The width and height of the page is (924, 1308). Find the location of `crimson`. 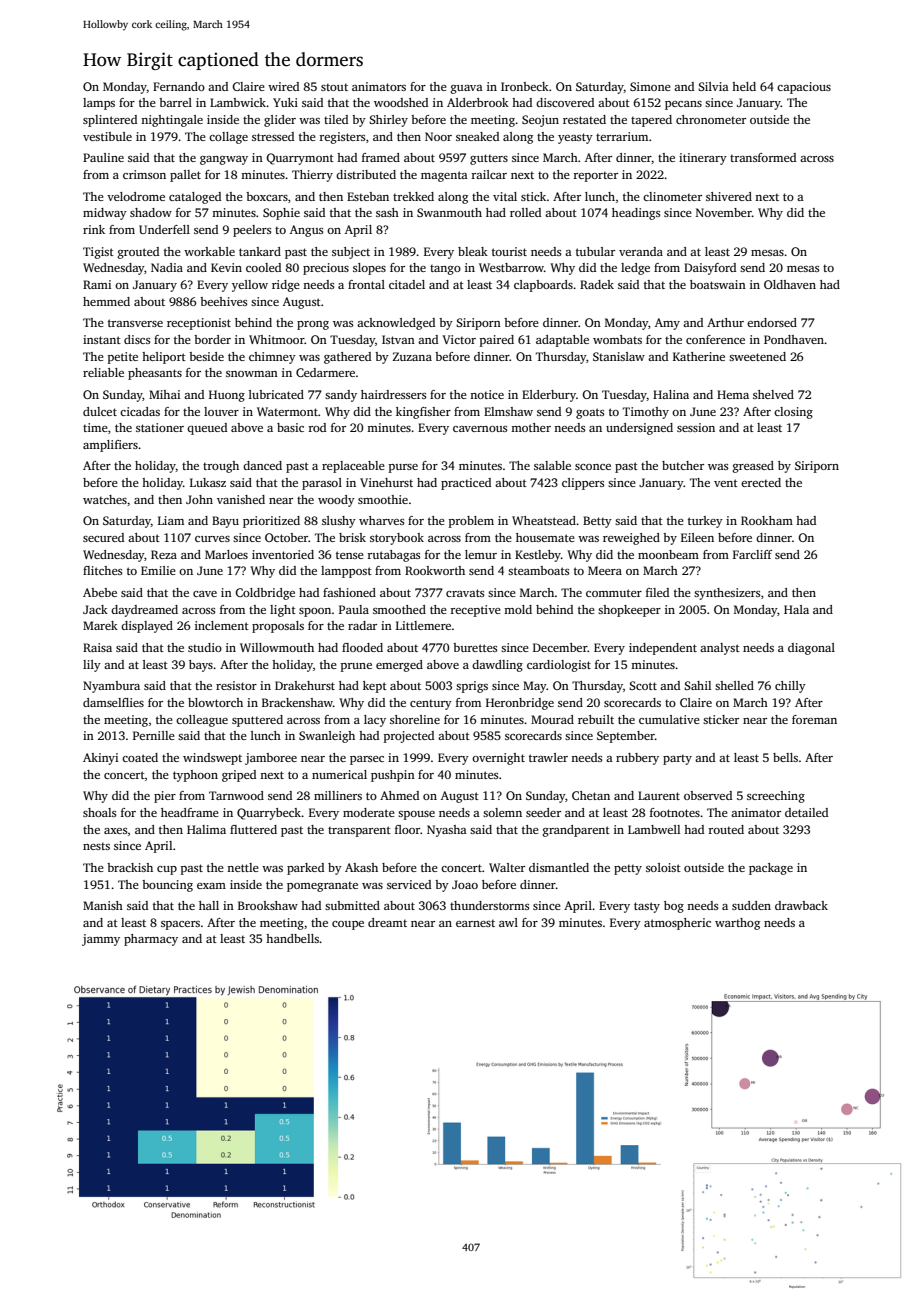

crimson is located at coordinates (144, 174).
